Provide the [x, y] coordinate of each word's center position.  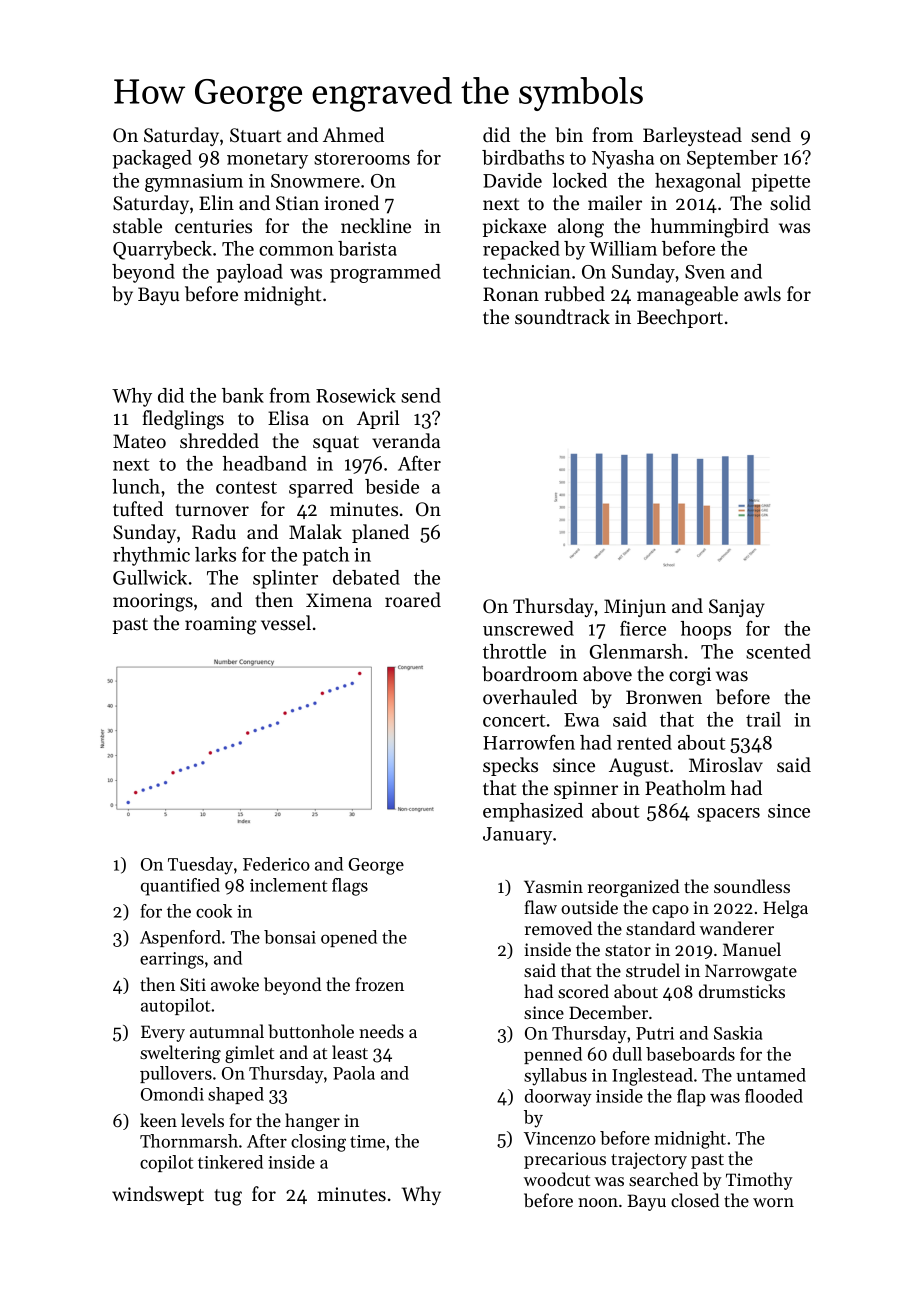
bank [243, 395]
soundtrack [562, 317]
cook [214, 911]
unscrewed [528, 628]
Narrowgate [751, 972]
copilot [166, 1163]
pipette [780, 183]
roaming [221, 625]
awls [762, 293]
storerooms [362, 158]
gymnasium [194, 183]
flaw [540, 907]
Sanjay [737, 608]
